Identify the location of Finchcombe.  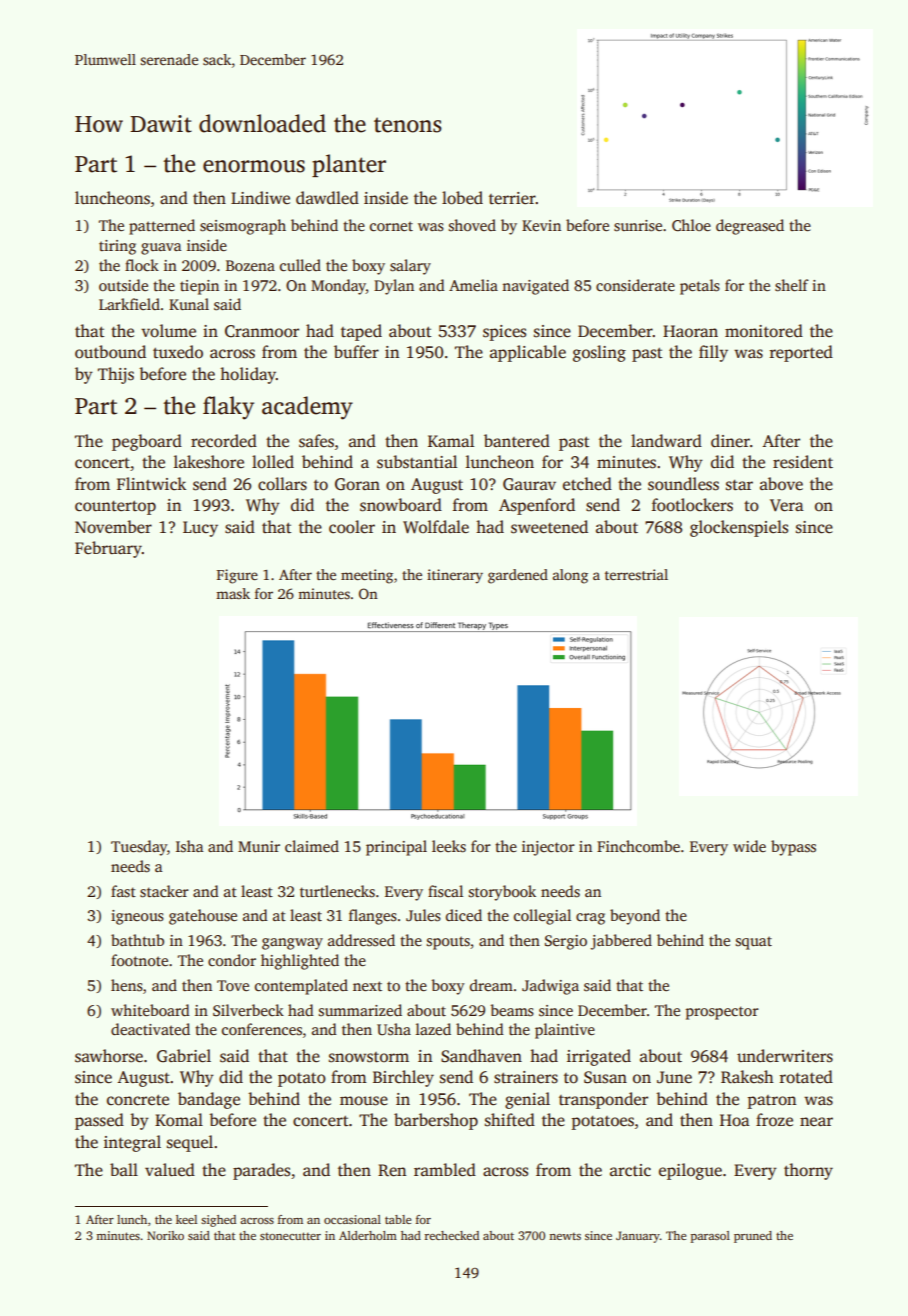
(638, 846).
